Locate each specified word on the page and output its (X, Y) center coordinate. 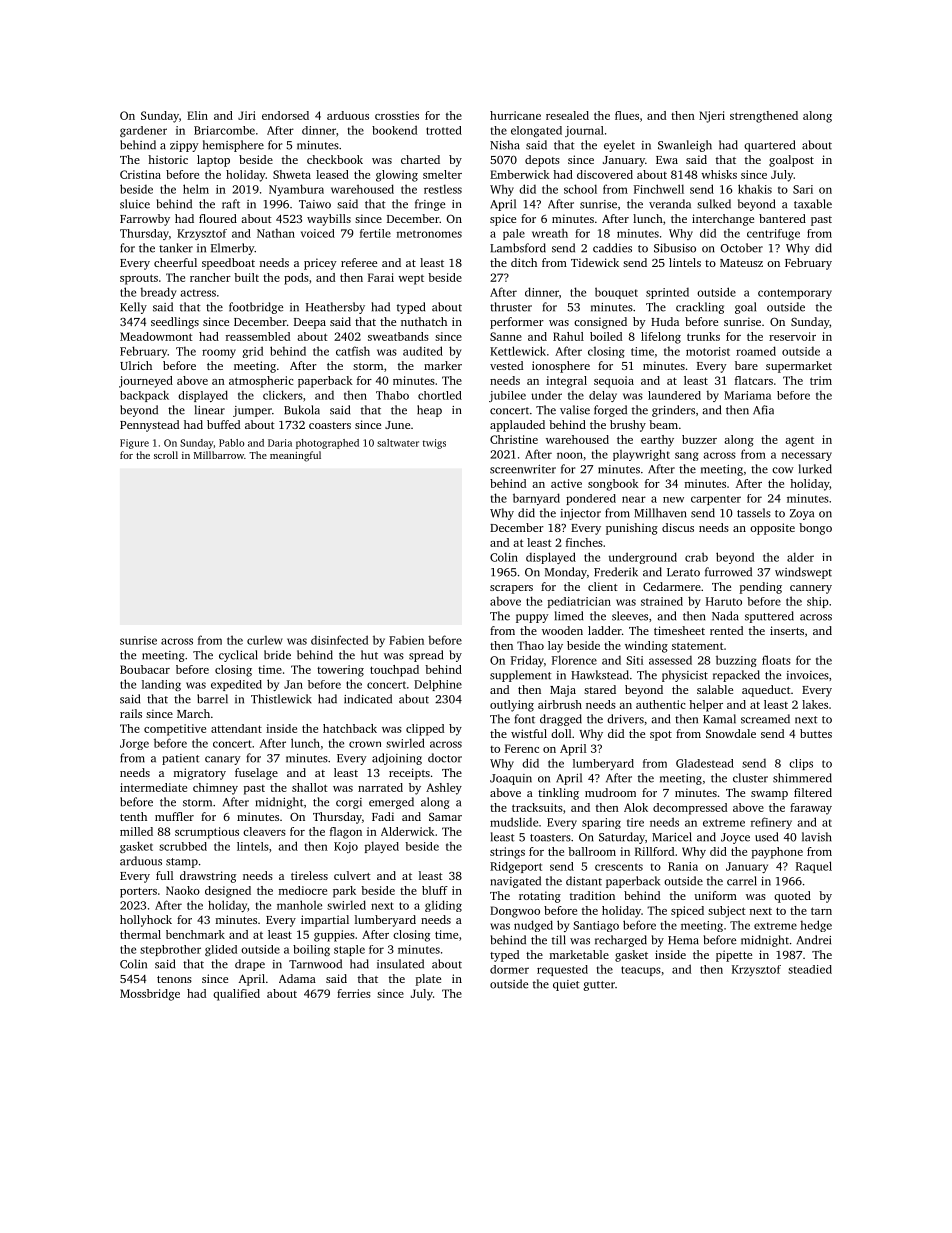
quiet (566, 985)
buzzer (699, 439)
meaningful (295, 456)
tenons (174, 979)
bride (277, 655)
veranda (670, 204)
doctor (445, 758)
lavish (817, 837)
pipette (734, 956)
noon (570, 455)
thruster (511, 307)
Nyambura (296, 190)
